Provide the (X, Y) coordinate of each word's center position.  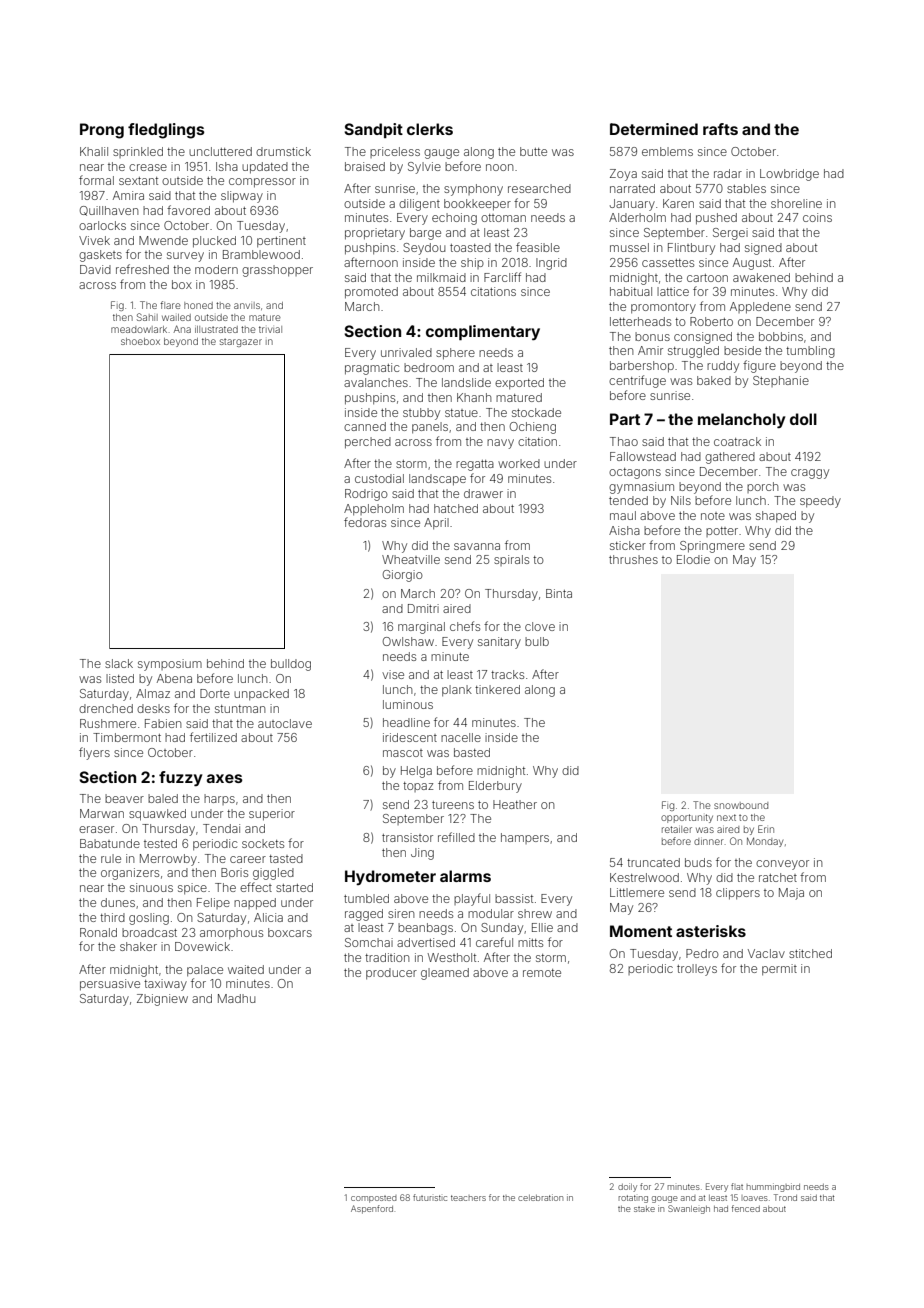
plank (457, 691)
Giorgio (403, 576)
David (95, 269)
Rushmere (108, 723)
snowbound (741, 805)
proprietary (375, 234)
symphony (473, 190)
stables (746, 188)
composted (374, 1199)
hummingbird (773, 1187)
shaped (776, 517)
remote (542, 973)
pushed (716, 219)
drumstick (283, 151)
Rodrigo (366, 495)
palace (205, 971)
